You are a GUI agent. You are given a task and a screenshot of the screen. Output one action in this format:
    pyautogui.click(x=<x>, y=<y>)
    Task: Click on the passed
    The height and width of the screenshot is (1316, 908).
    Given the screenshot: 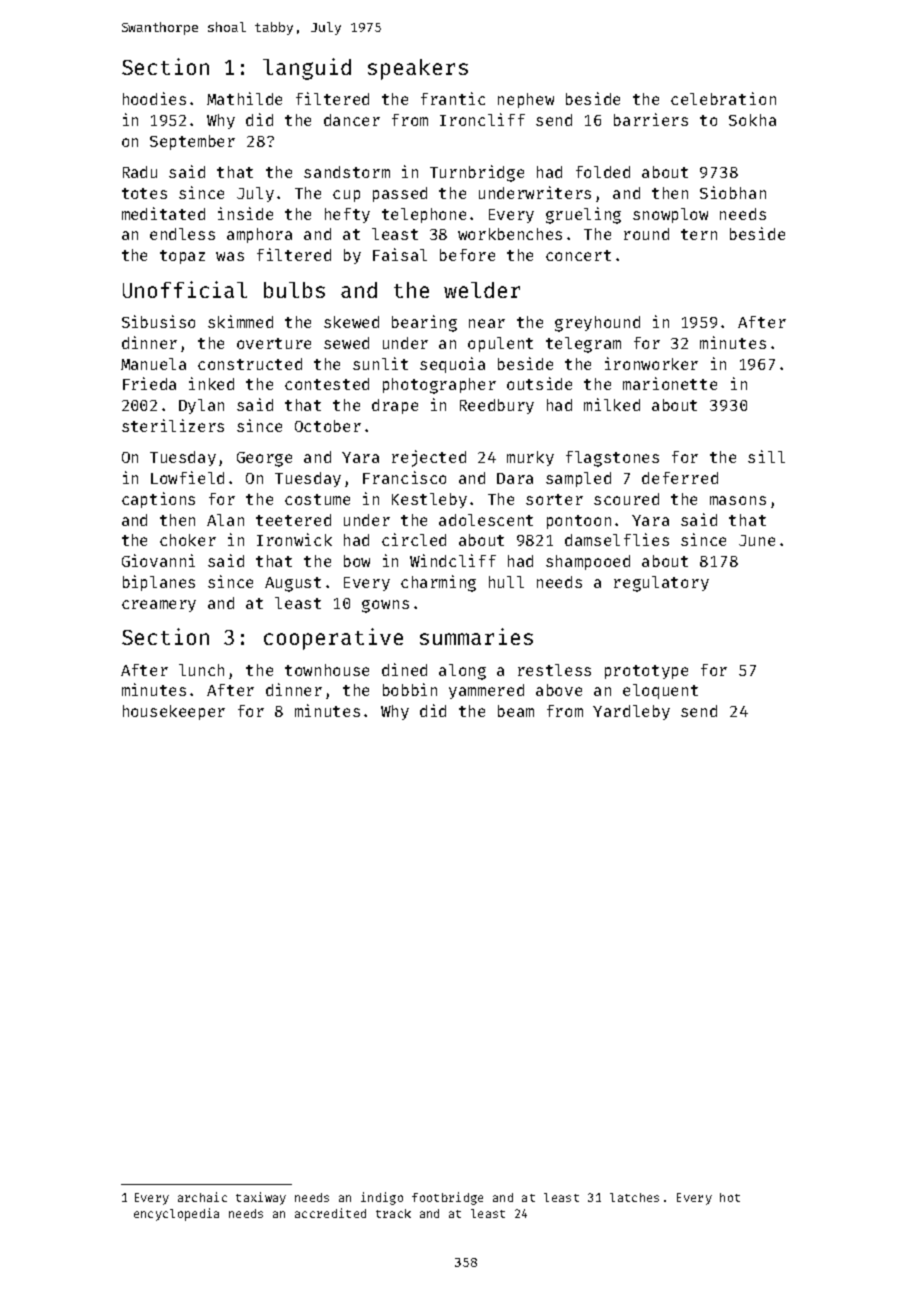 What is the action you would take?
    pyautogui.click(x=400, y=194)
